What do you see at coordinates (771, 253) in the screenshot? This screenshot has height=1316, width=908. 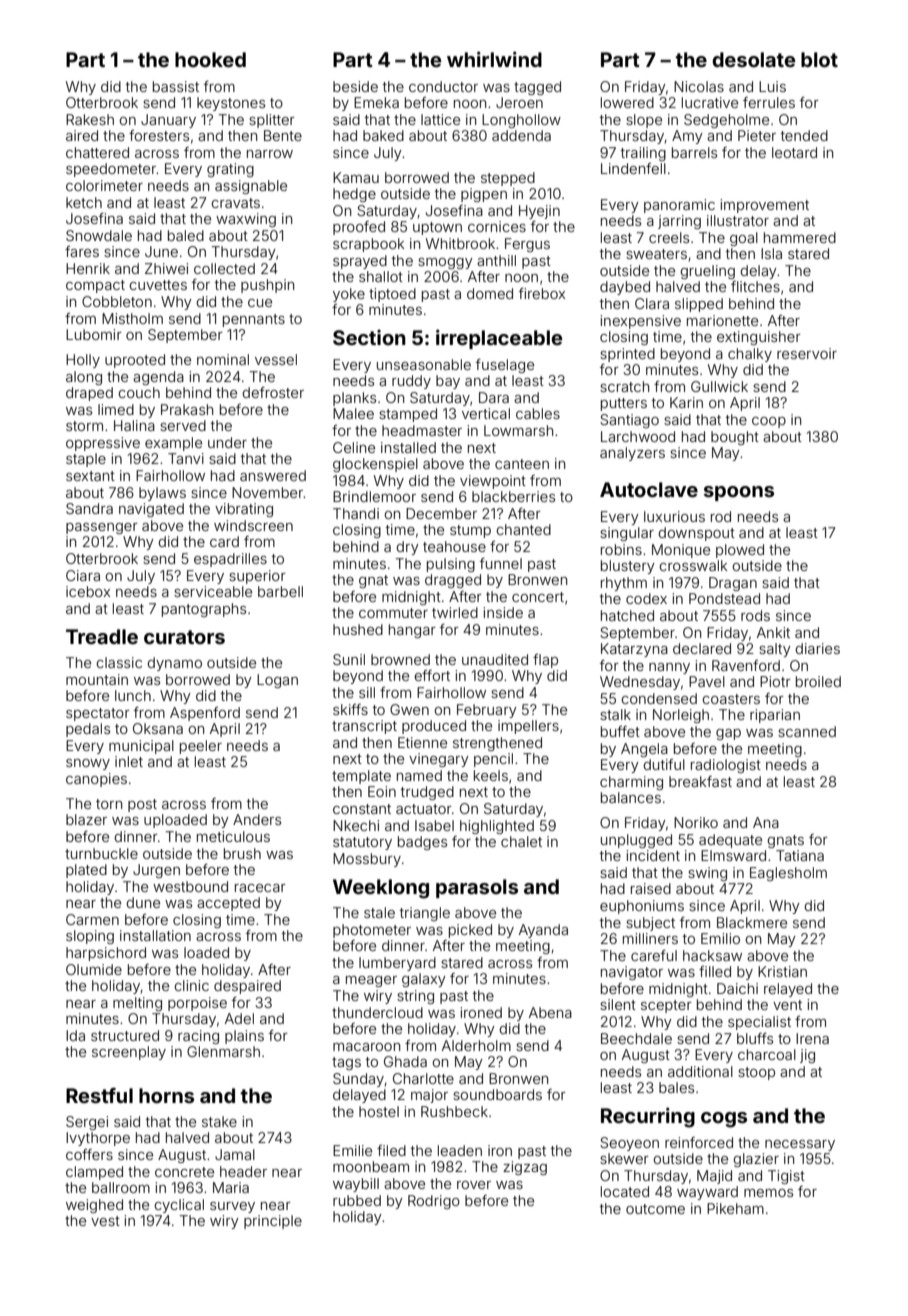 I see `Isla` at bounding box center [771, 253].
